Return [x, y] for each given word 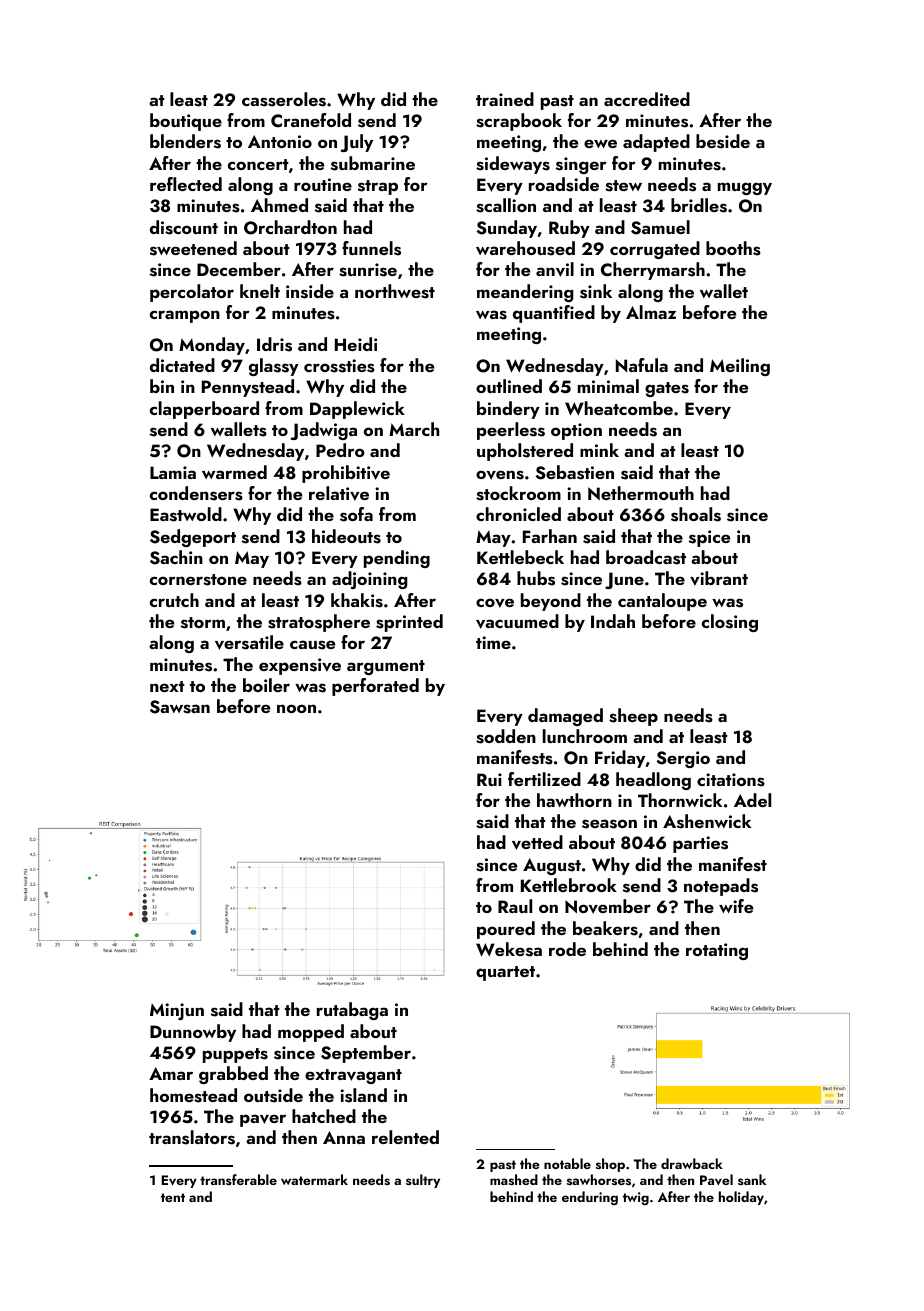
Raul [515, 906]
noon [296, 708]
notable [567, 1163]
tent [173, 1197]
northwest [395, 291]
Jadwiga [324, 431]
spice [709, 538]
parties [700, 844]
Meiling [740, 367]
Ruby [569, 229]
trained [505, 99]
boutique [186, 122]
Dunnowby [193, 1033]
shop [610, 1165]
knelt [260, 291]
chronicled [518, 514]
